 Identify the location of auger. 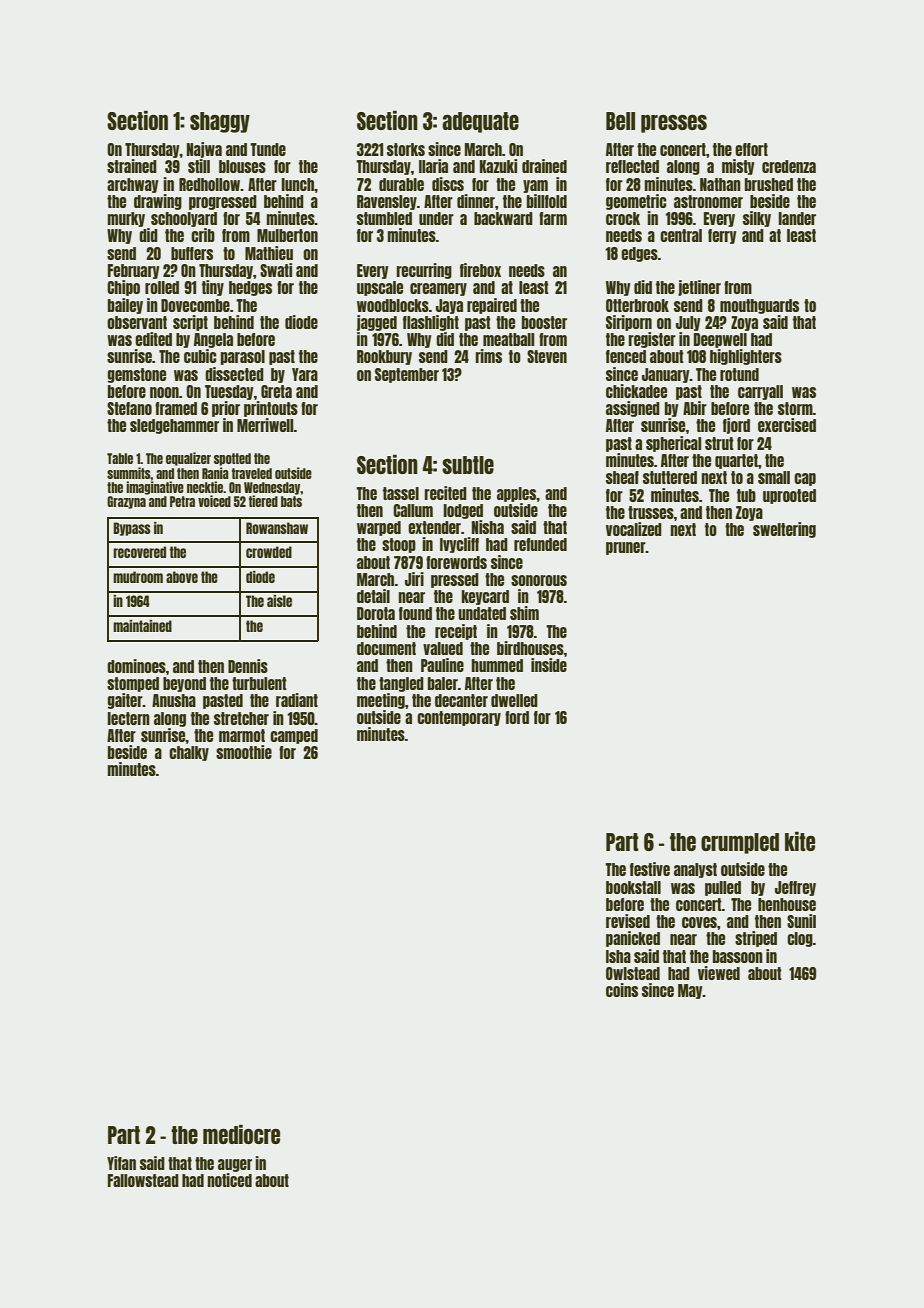
(235, 1165).
